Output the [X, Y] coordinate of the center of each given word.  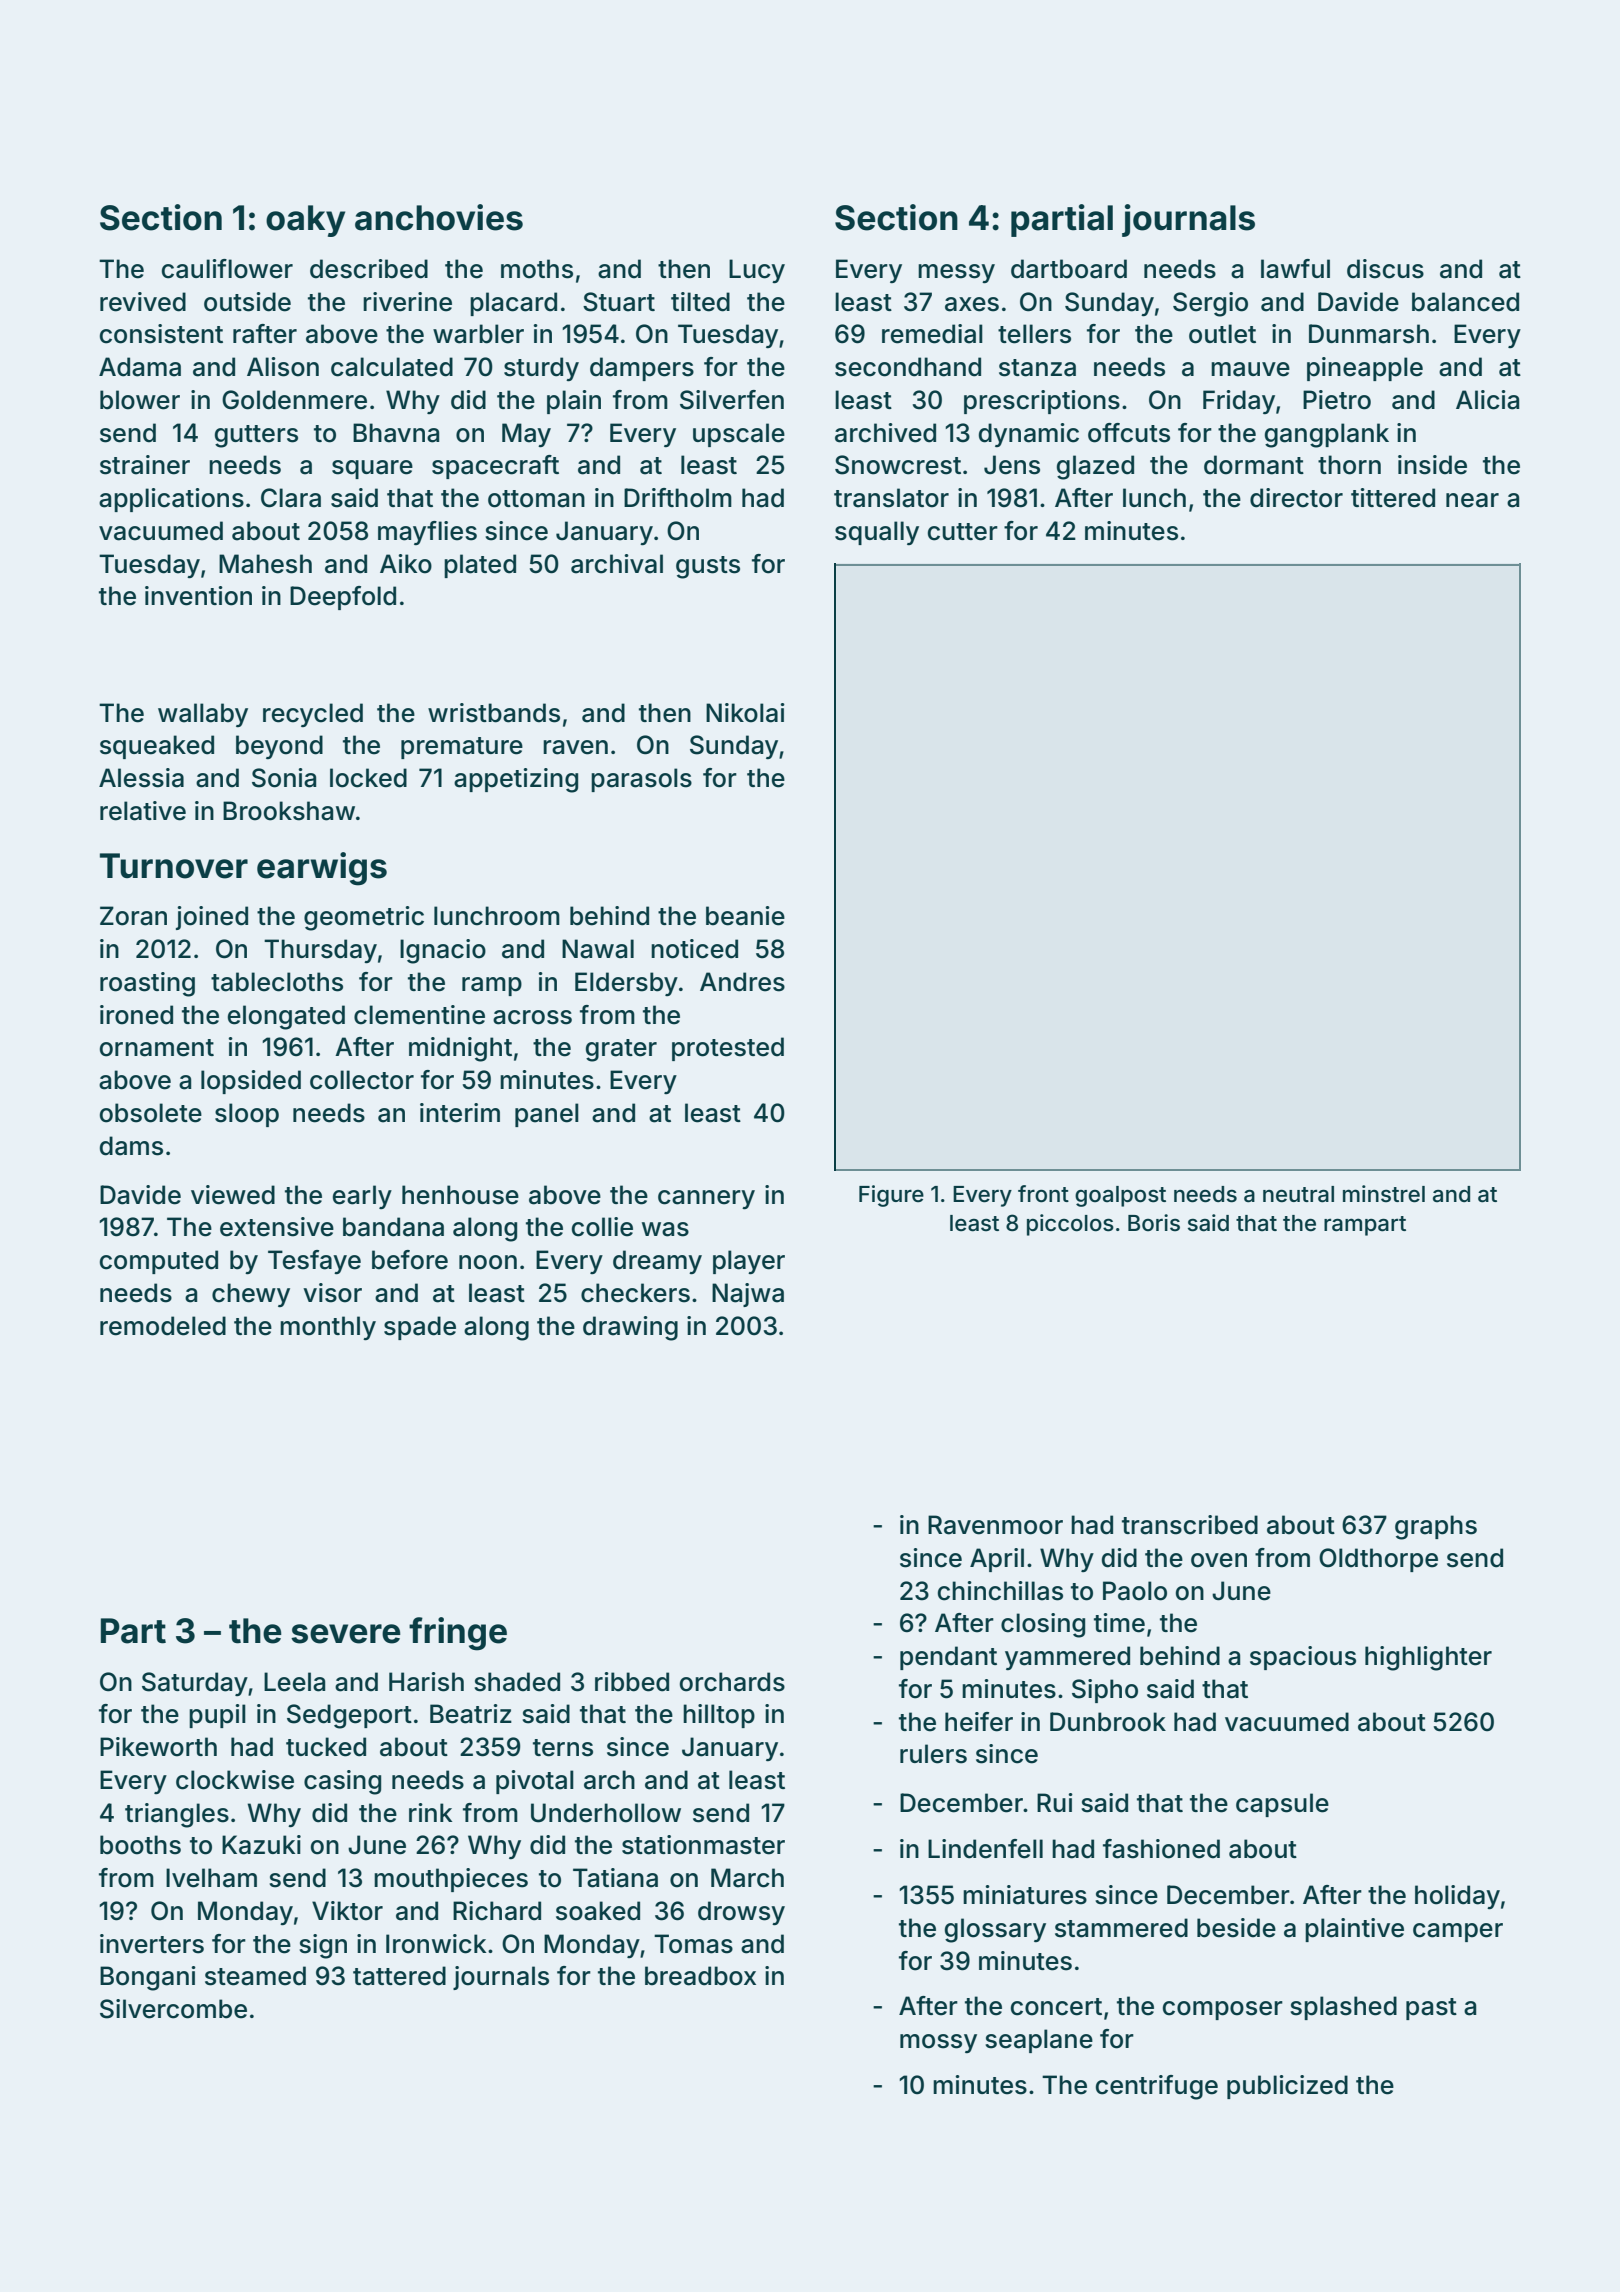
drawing [630, 1328]
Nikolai [745, 713]
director [1296, 498]
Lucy [757, 271]
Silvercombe [173, 2009]
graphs [1436, 1527]
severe [346, 1634]
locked [368, 778]
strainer [145, 465]
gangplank [1327, 435]
